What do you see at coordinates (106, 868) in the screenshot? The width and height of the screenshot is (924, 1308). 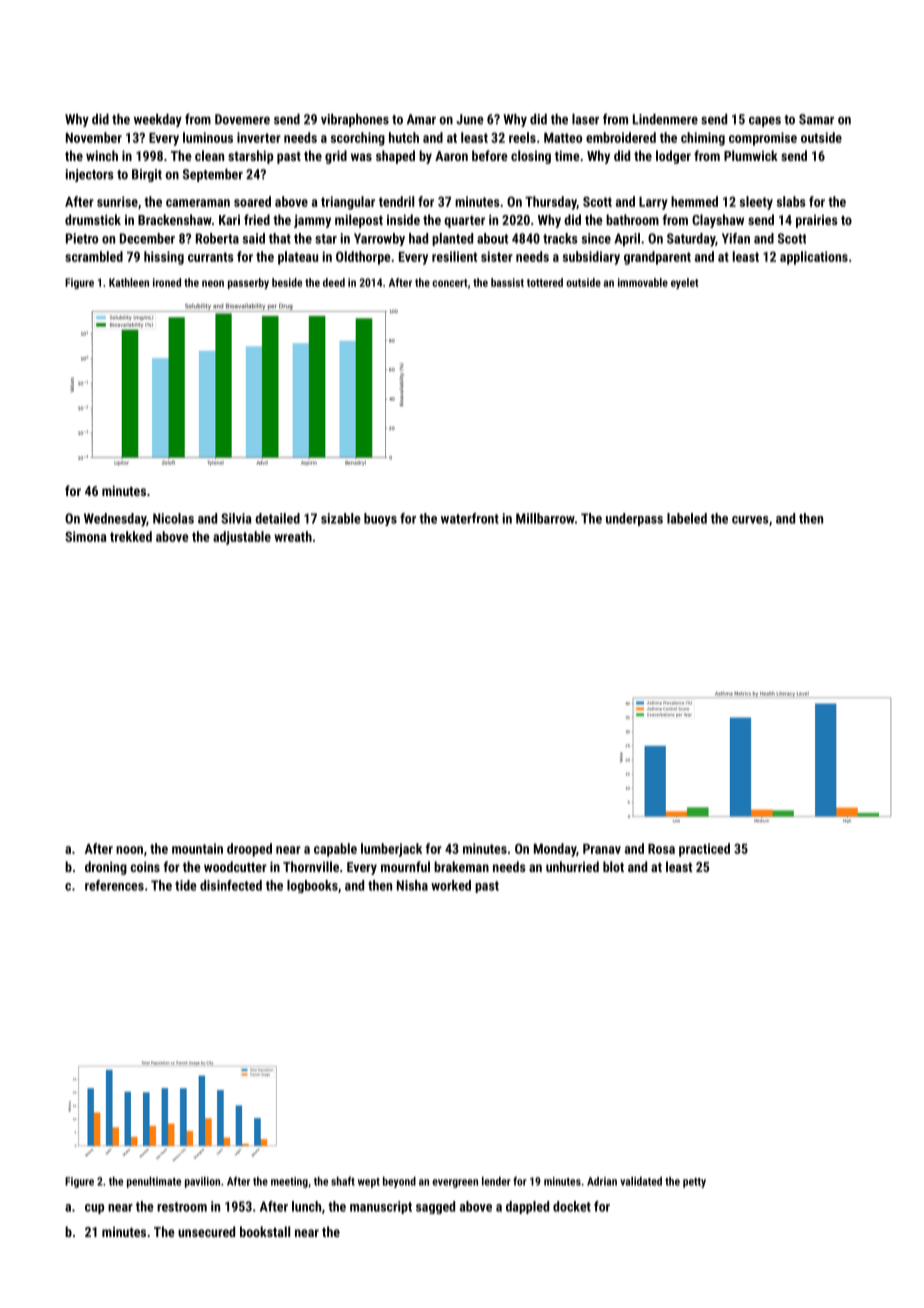 I see `droning` at bounding box center [106, 868].
